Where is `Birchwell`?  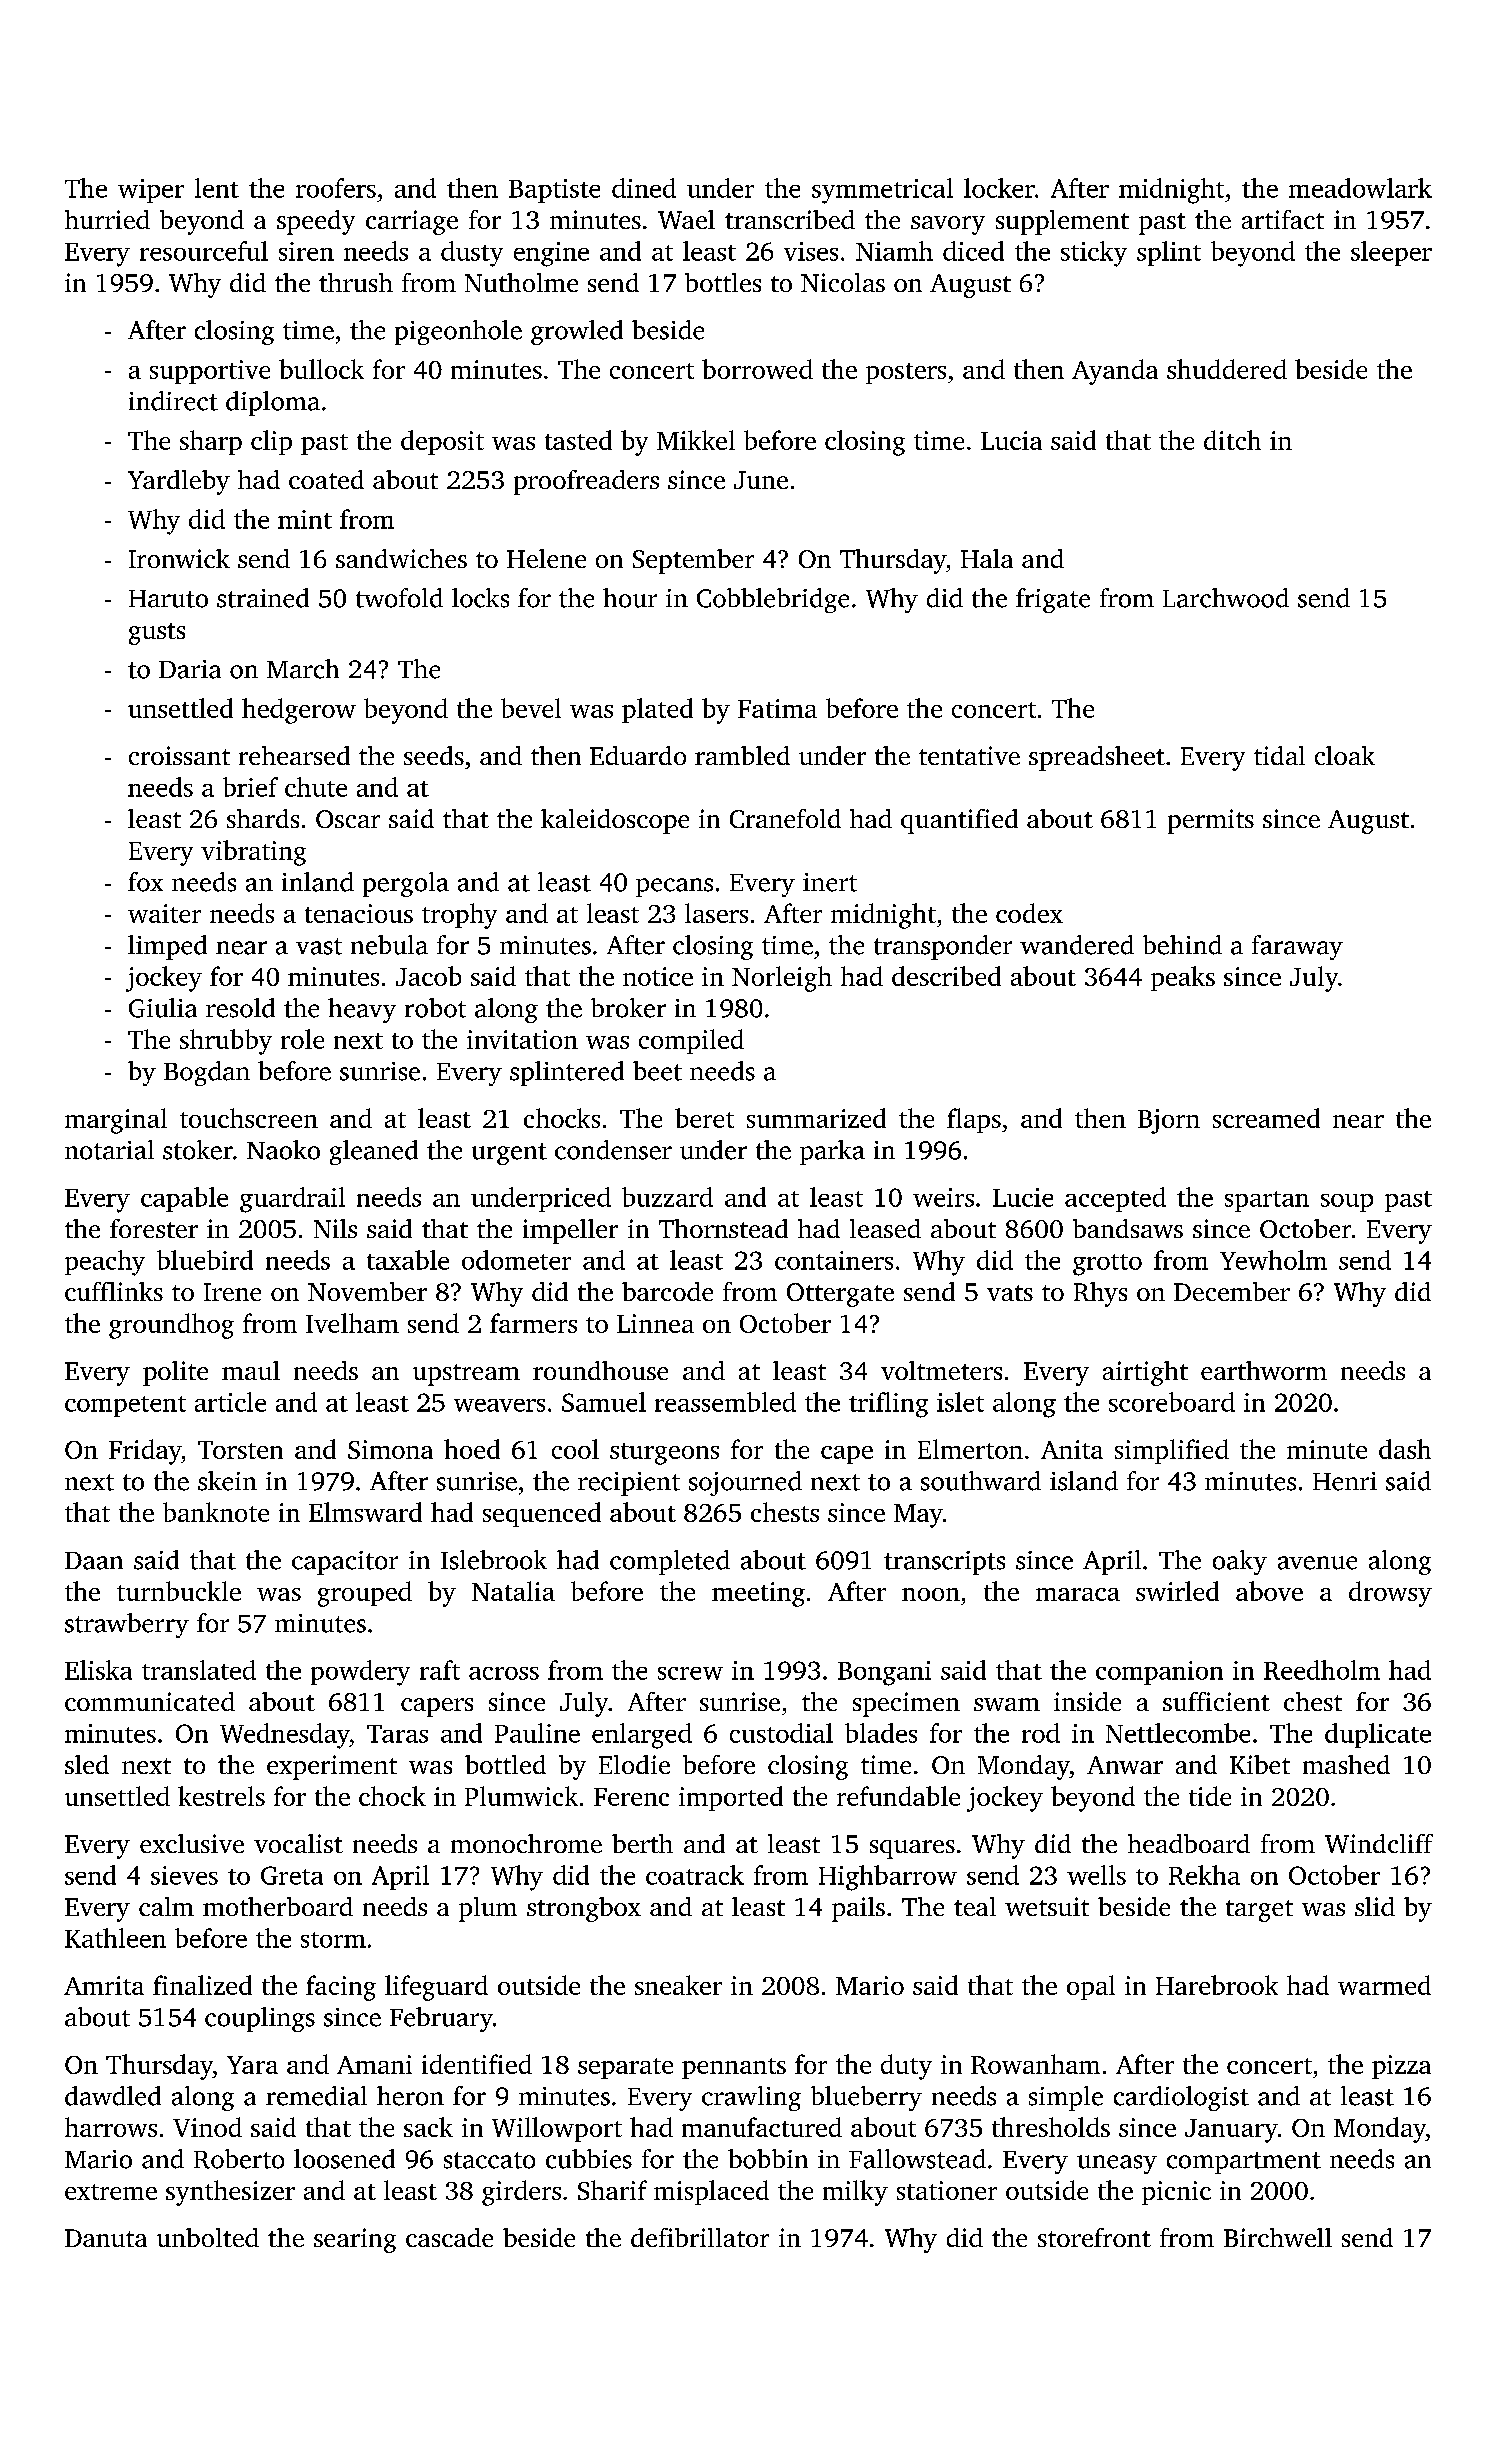
Birchwell is located at coordinates (1278, 2237).
